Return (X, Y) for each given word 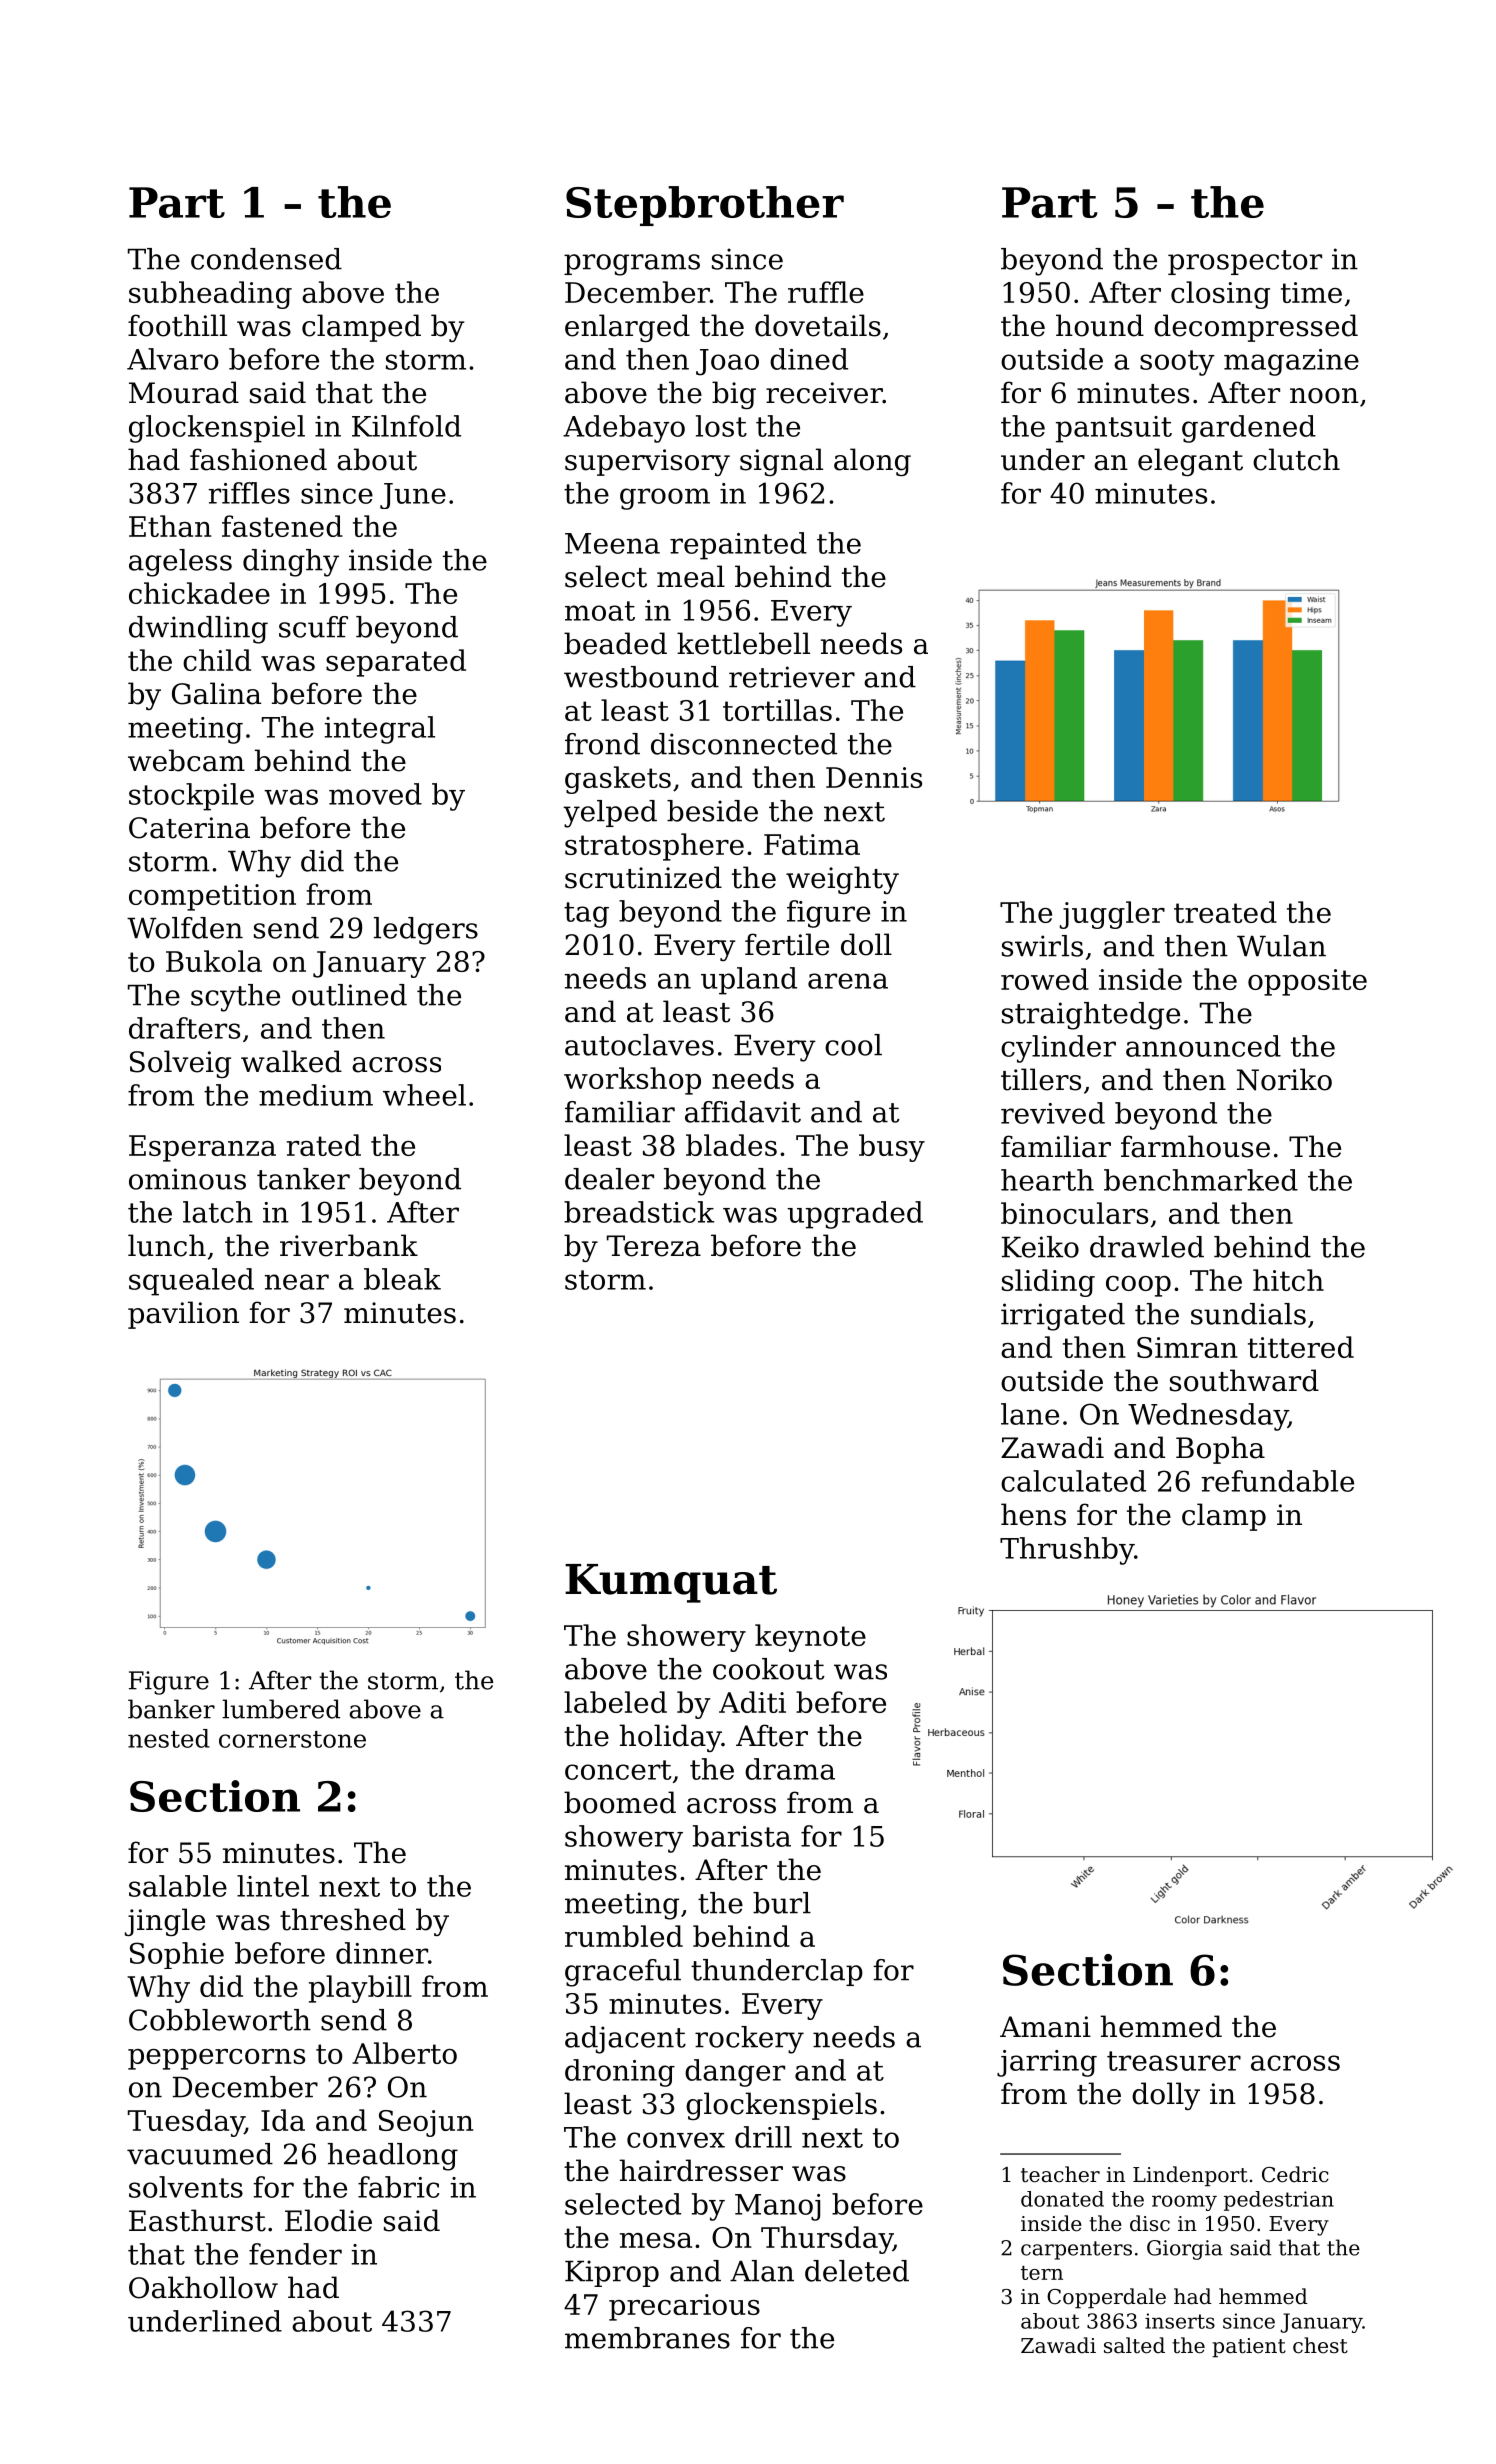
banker (171, 1709)
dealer (609, 1179)
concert (618, 1770)
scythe (235, 998)
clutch (1296, 459)
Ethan (170, 526)
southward (1244, 1380)
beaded (615, 643)
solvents (186, 2187)
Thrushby (1067, 1551)
